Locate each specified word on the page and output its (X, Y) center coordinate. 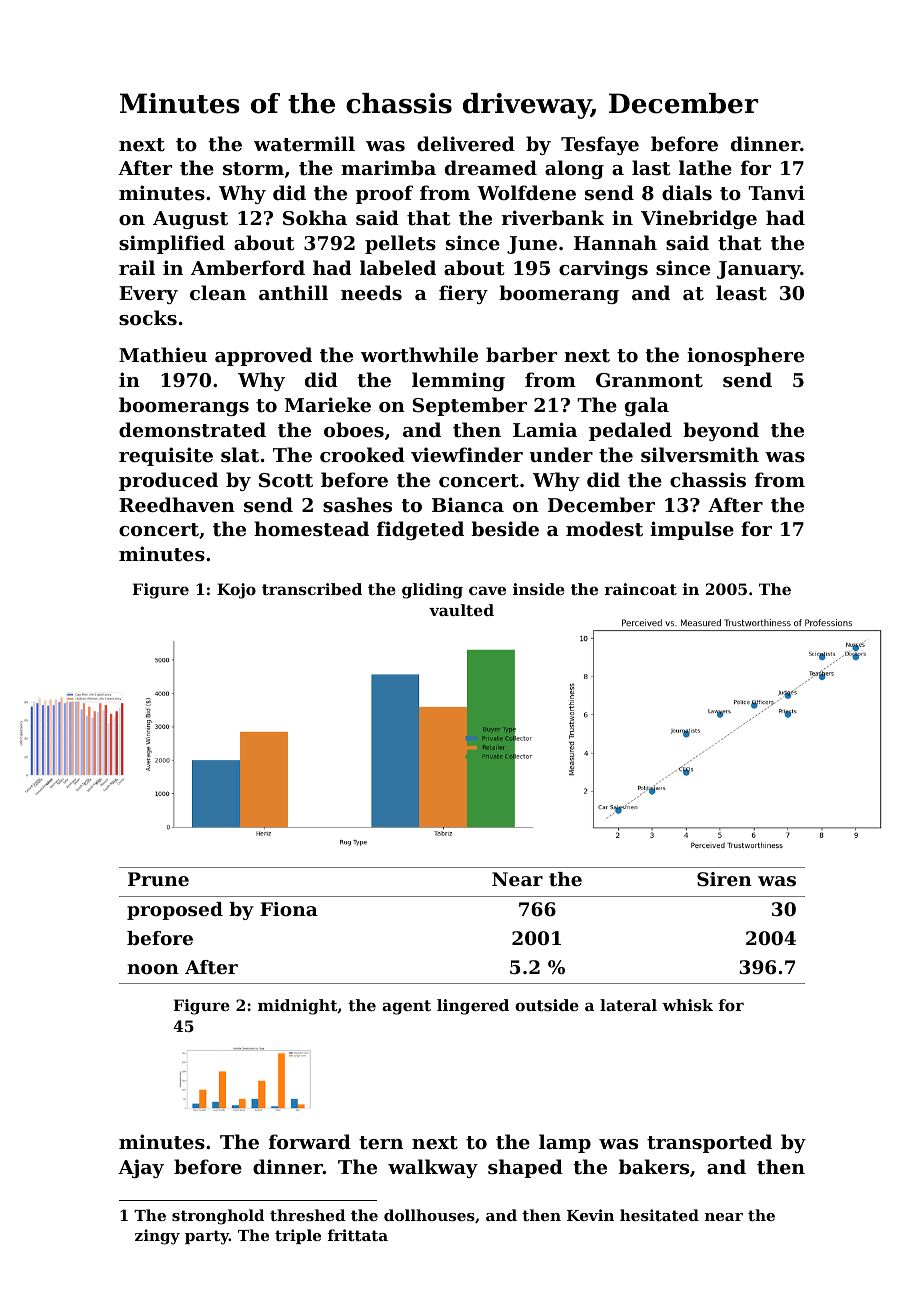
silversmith (700, 455)
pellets (400, 244)
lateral (628, 1005)
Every (148, 295)
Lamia (545, 429)
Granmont (649, 380)
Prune (158, 879)
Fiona (289, 909)
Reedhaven (177, 504)
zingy (157, 1237)
